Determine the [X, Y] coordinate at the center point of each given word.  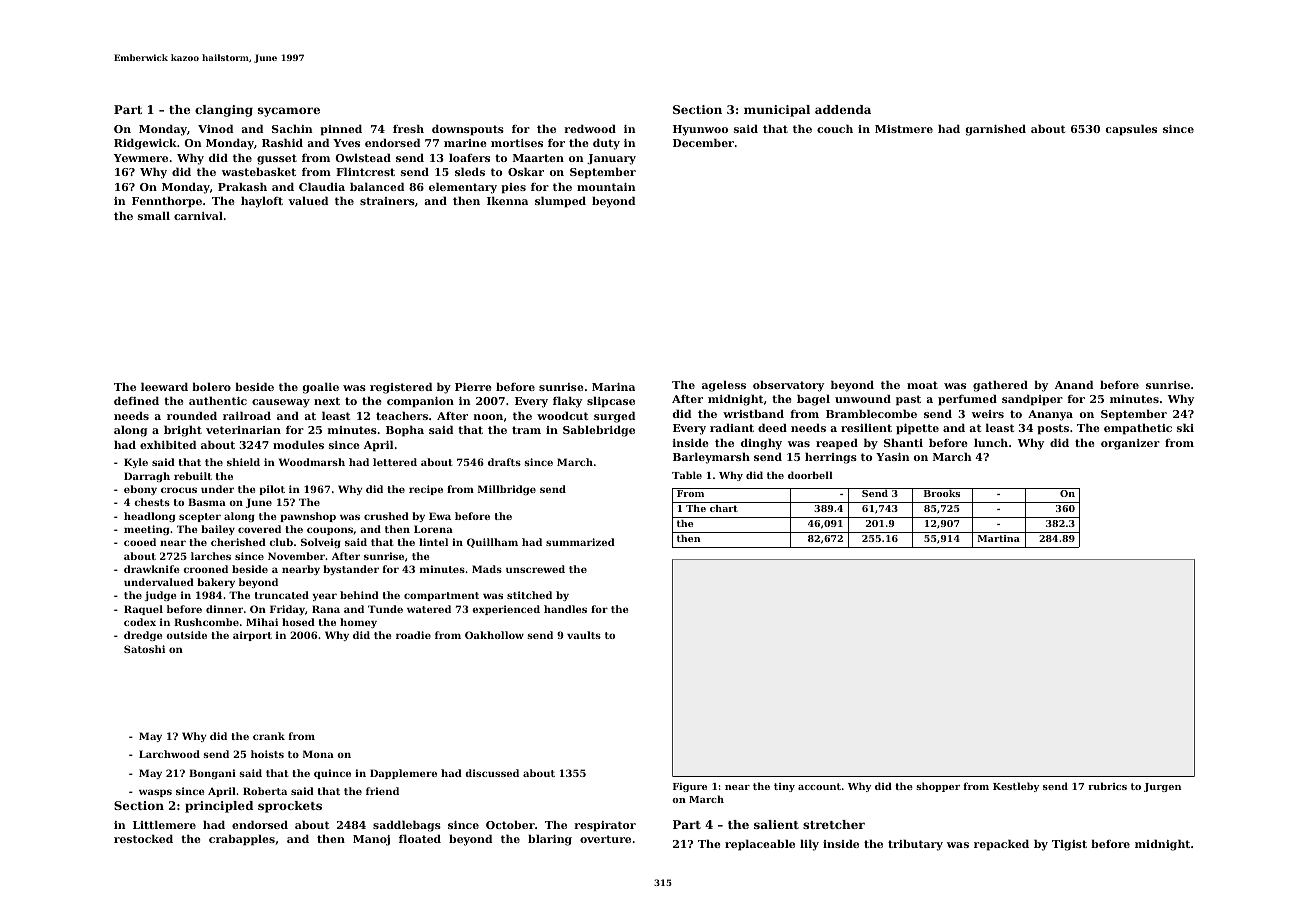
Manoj [371, 840]
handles [565, 609]
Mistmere [904, 129]
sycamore [289, 112]
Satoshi [144, 649]
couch [835, 128]
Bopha [405, 431]
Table [687, 475]
